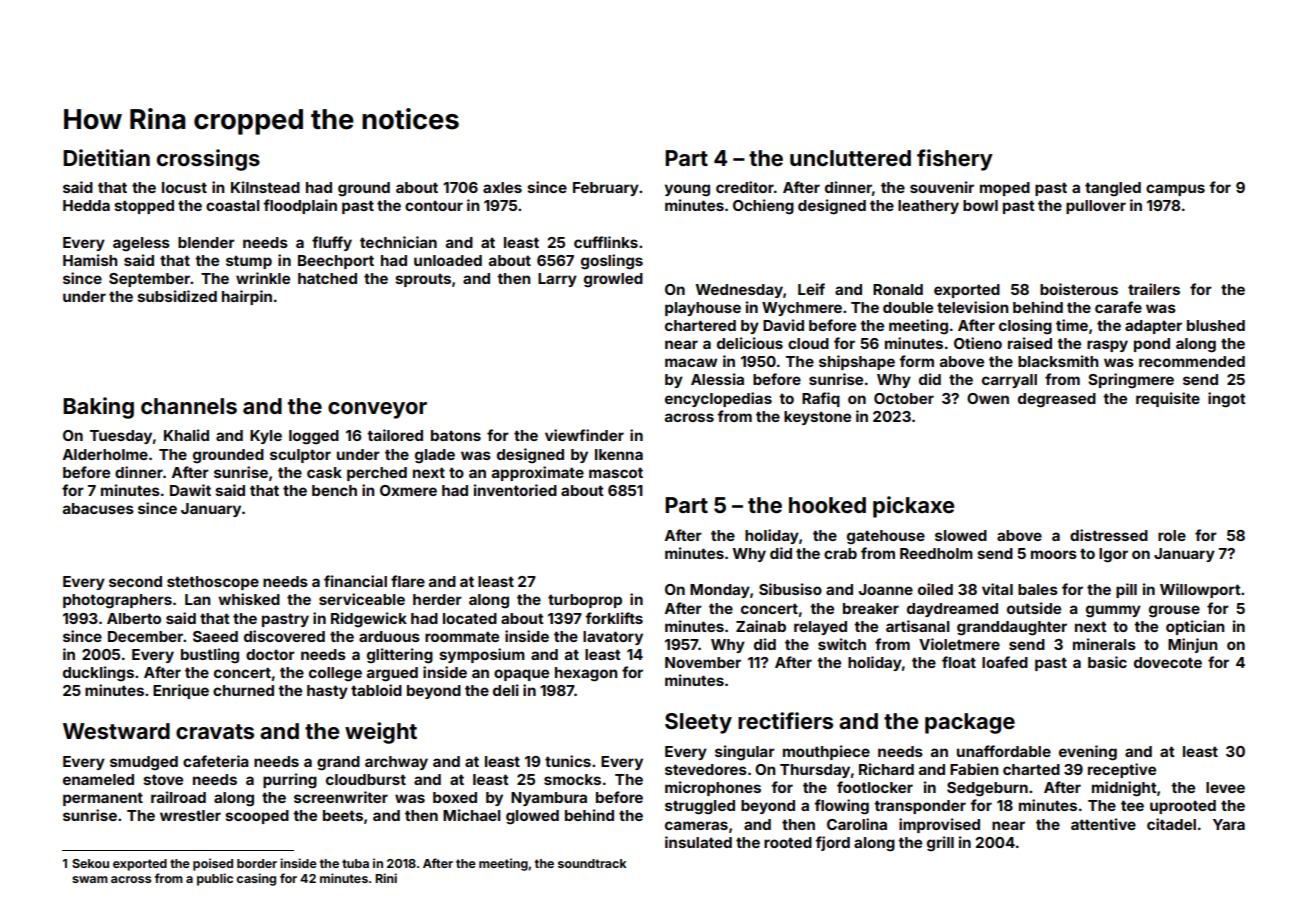 The width and height of the image is (1308, 924). I want to click on ingot, so click(1227, 400).
